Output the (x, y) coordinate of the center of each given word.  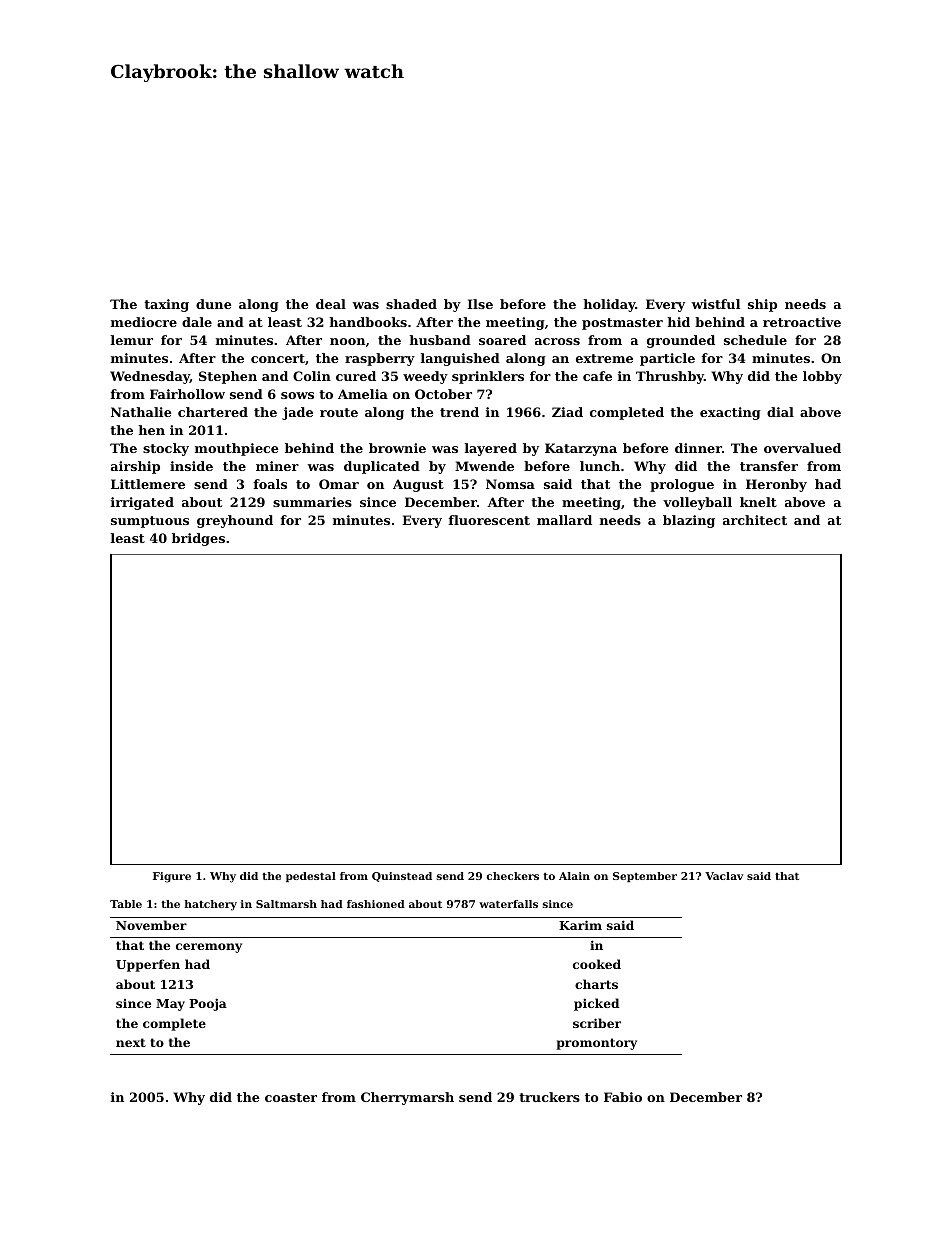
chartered (213, 412)
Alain (574, 876)
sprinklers (488, 377)
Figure (172, 877)
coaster (291, 1097)
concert (278, 358)
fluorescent (489, 520)
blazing (689, 521)
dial (780, 412)
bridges (198, 539)
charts (596, 984)
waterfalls (508, 904)
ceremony (209, 948)
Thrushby (670, 377)
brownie (397, 448)
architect (755, 520)
